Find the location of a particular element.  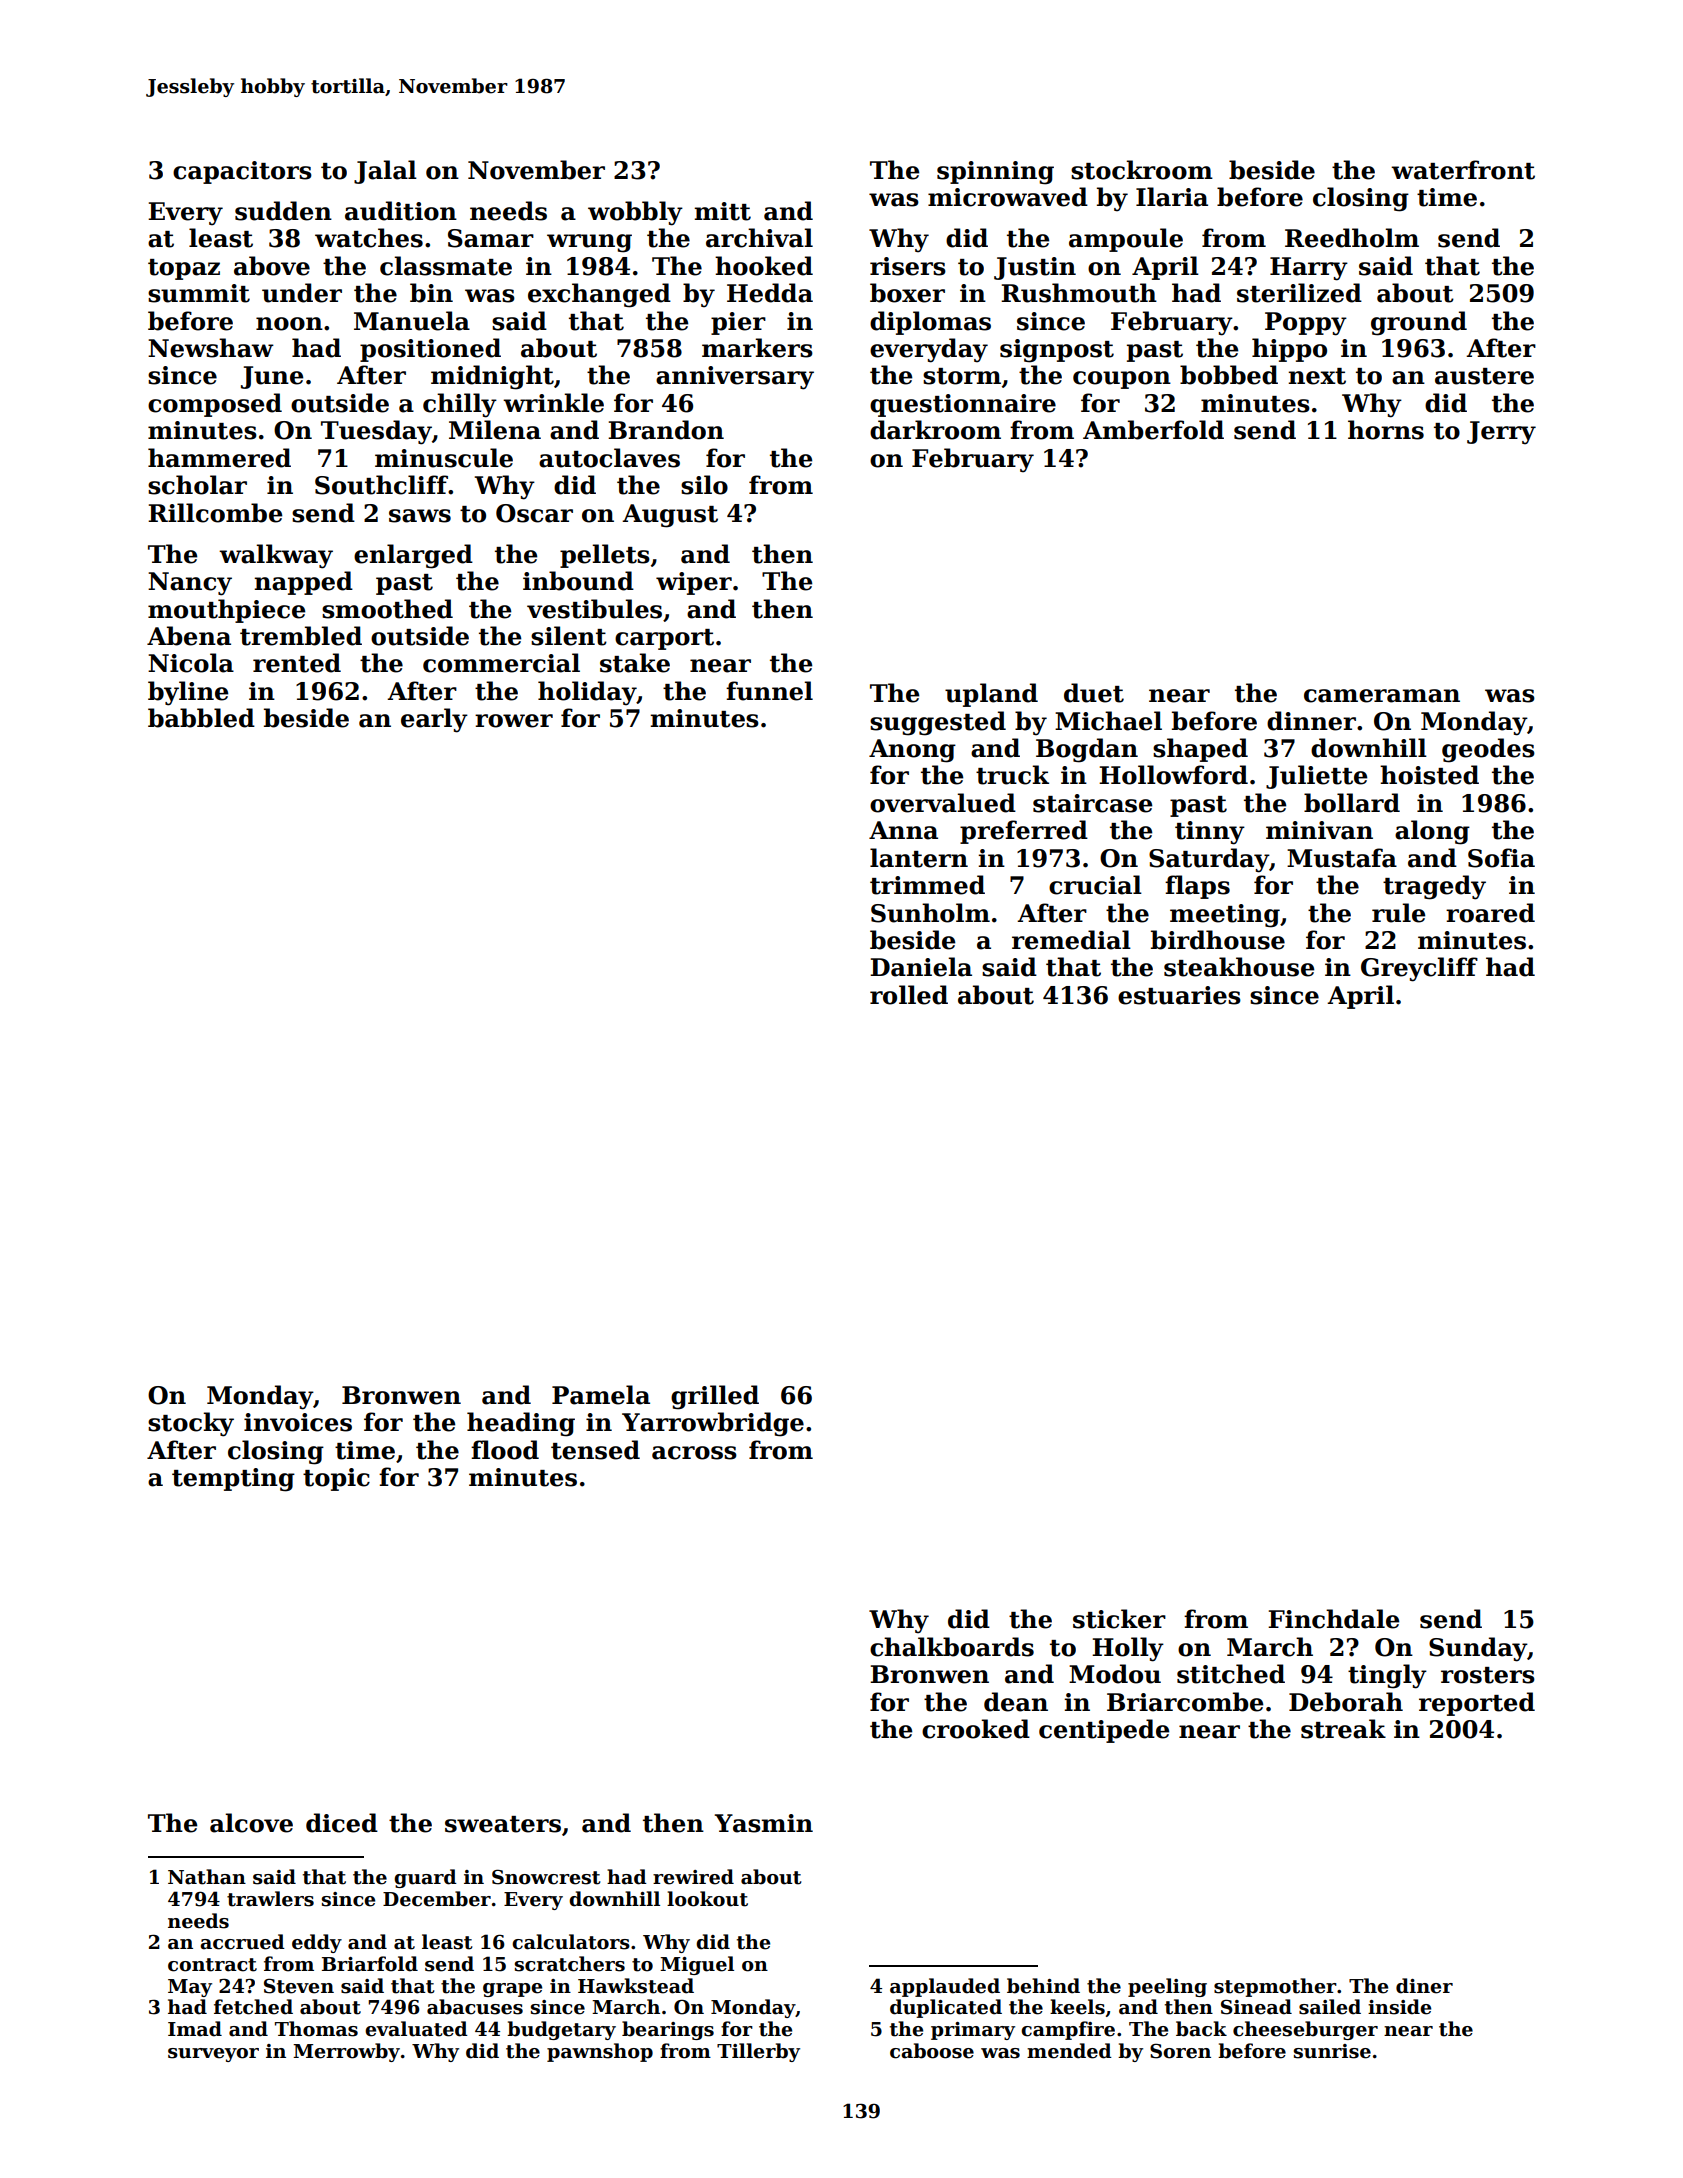

stocky is located at coordinates (191, 1424).
